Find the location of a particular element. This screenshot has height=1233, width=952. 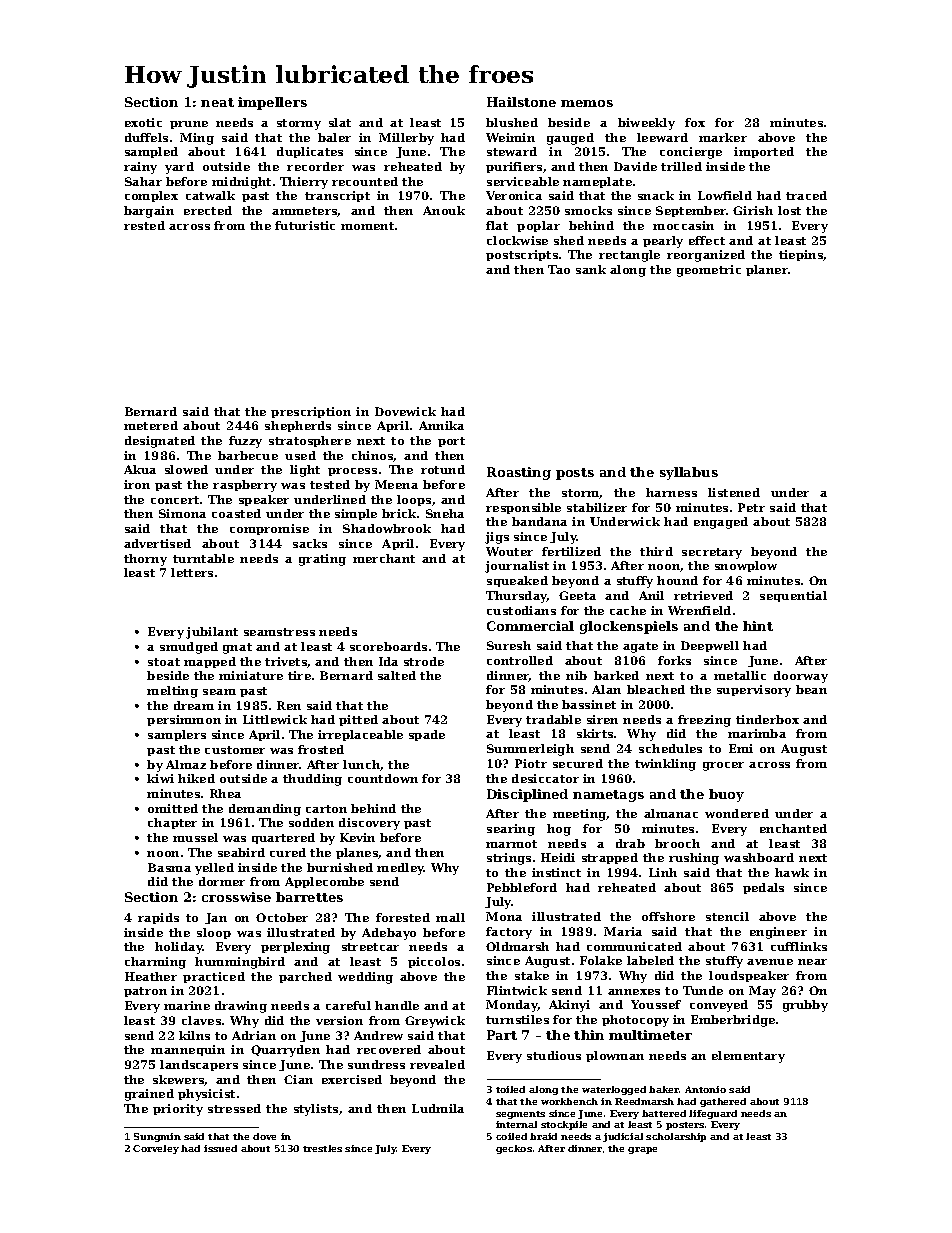

Ludmila is located at coordinates (438, 1108).
